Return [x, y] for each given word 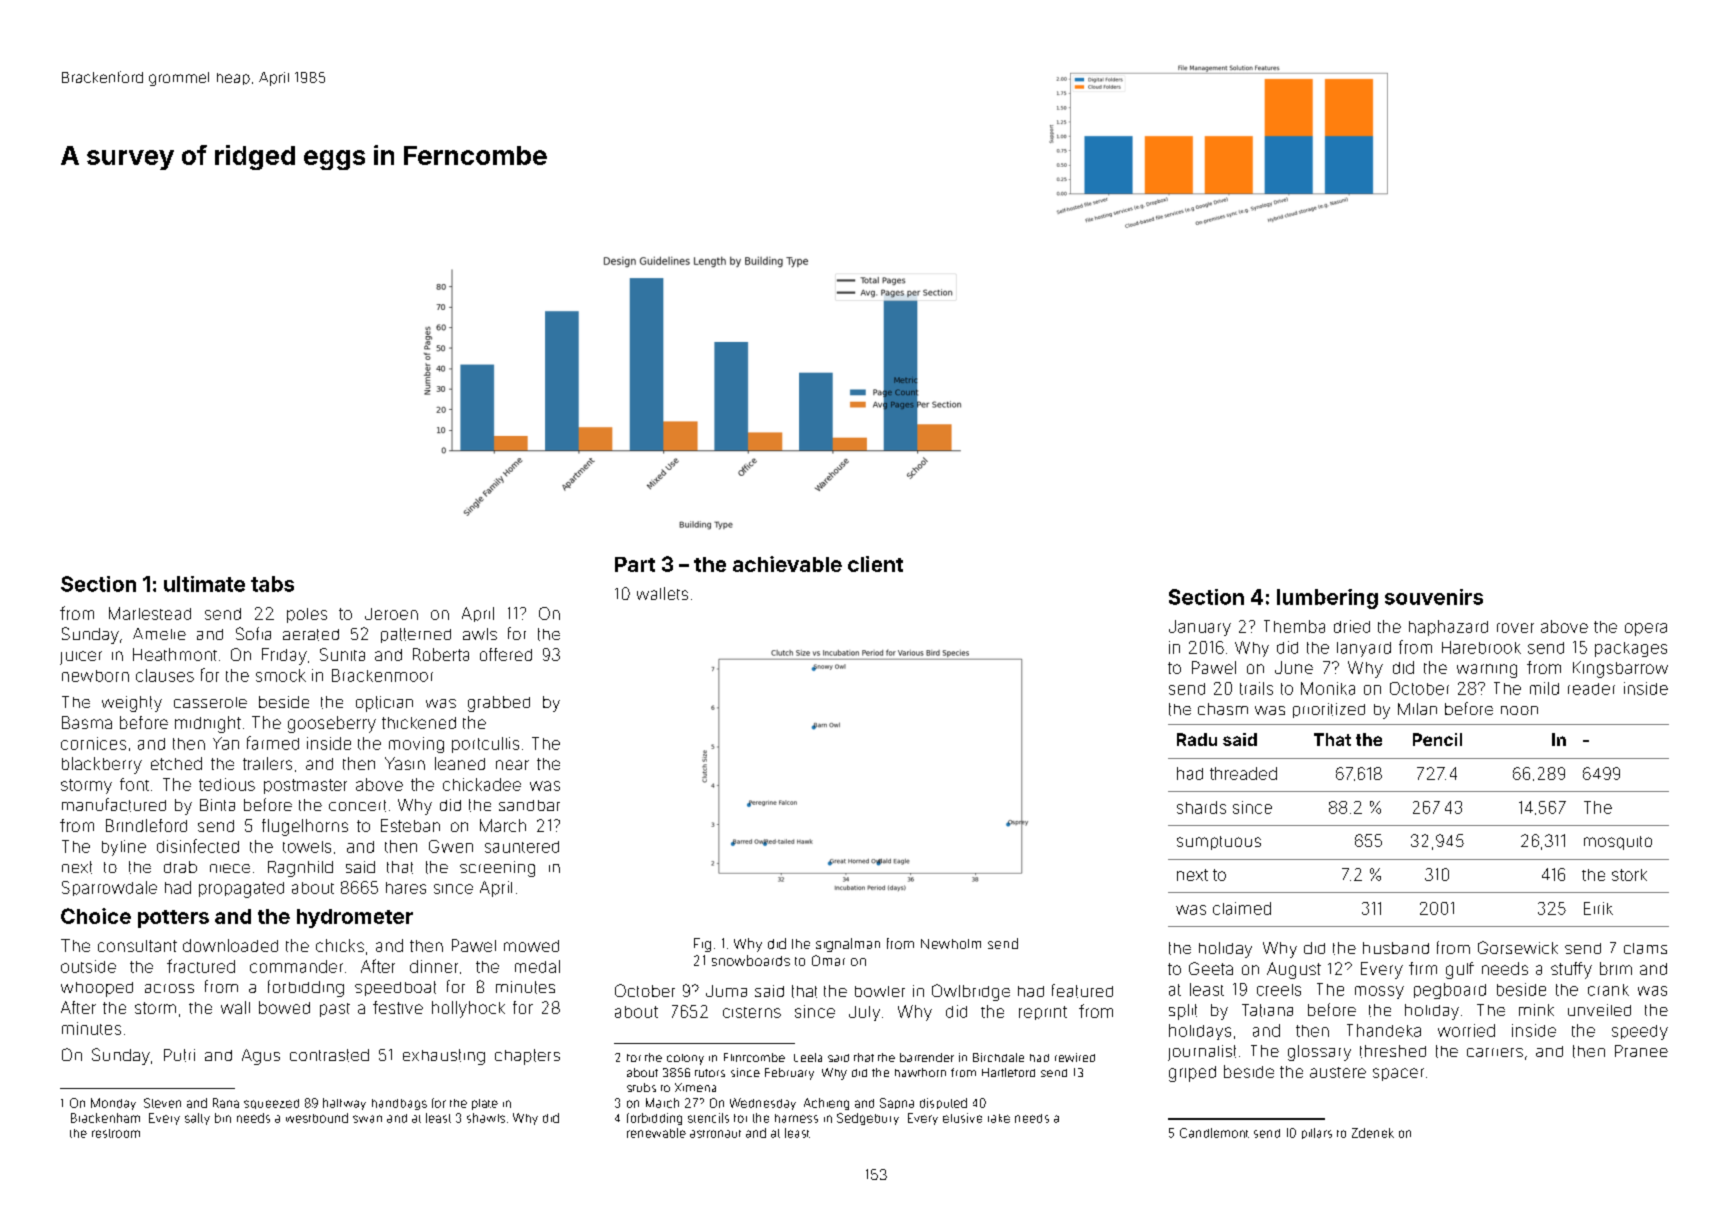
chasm [1223, 709]
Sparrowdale [109, 888]
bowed [284, 1007]
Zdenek [1373, 1133]
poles [307, 615]
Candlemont [1214, 1133]
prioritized [1329, 710]
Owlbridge [971, 992]
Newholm [951, 944]
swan [367, 1119]
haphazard [1448, 628]
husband [1396, 948]
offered [506, 654]
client [875, 564]
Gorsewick [1518, 947]
